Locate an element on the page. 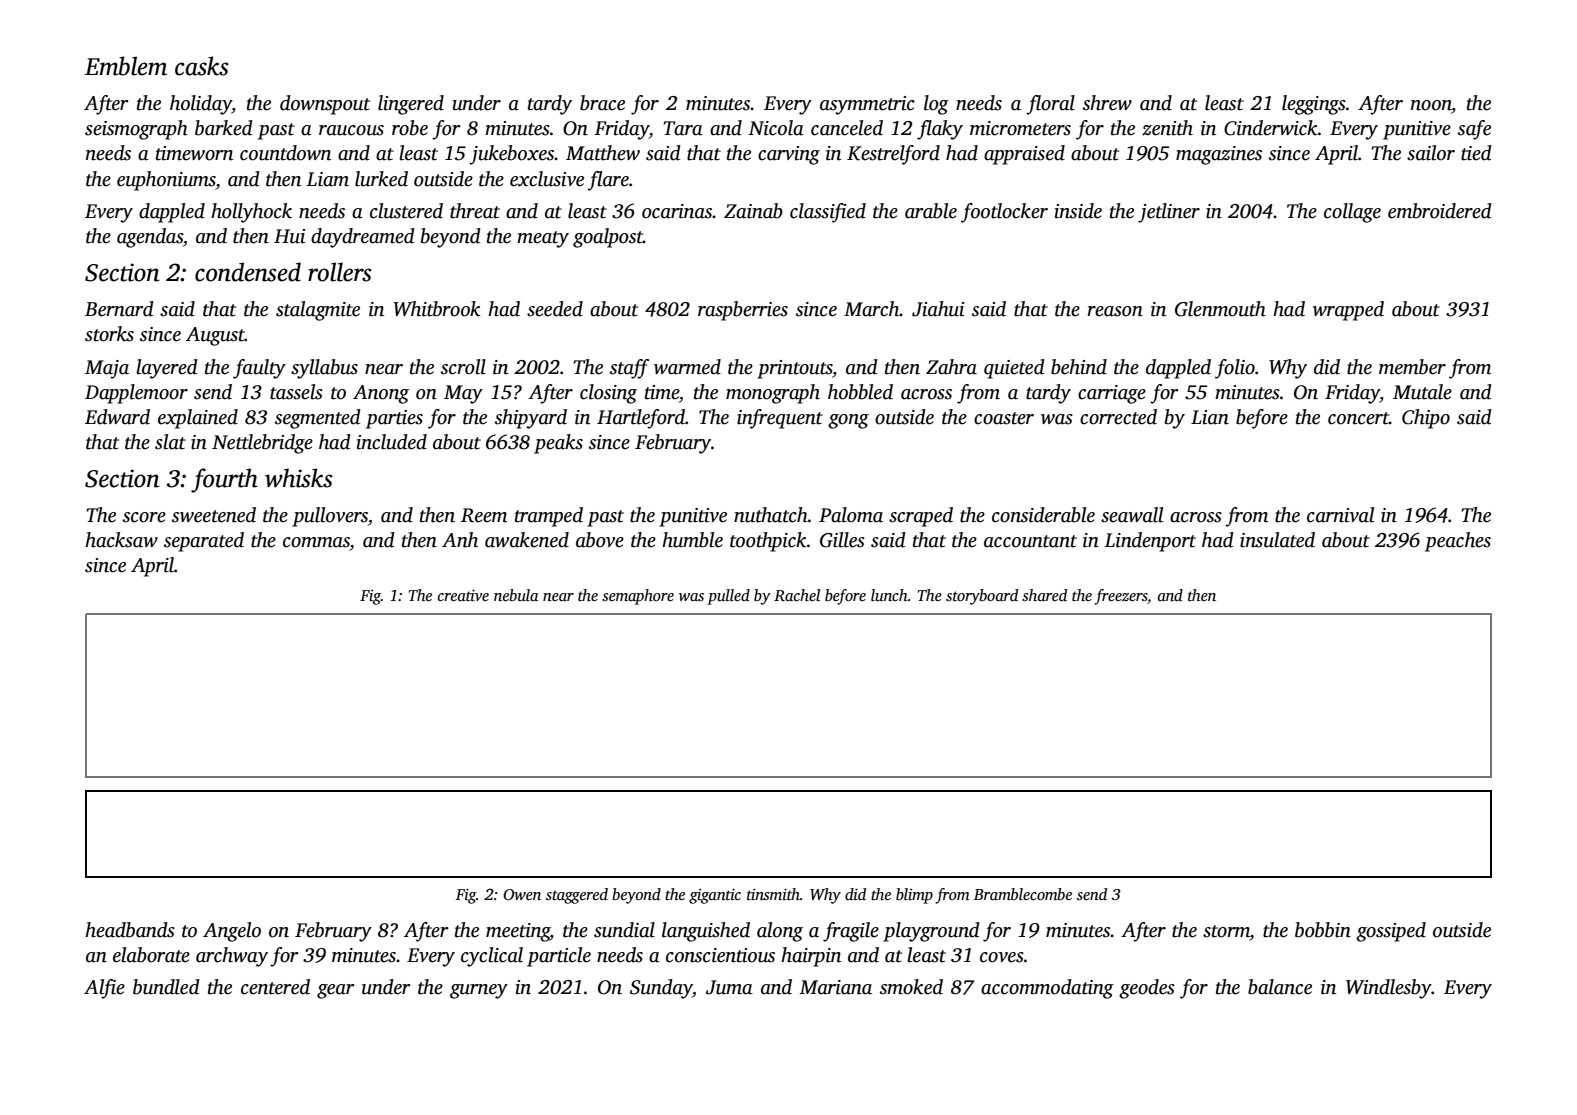  casks is located at coordinates (202, 66).
